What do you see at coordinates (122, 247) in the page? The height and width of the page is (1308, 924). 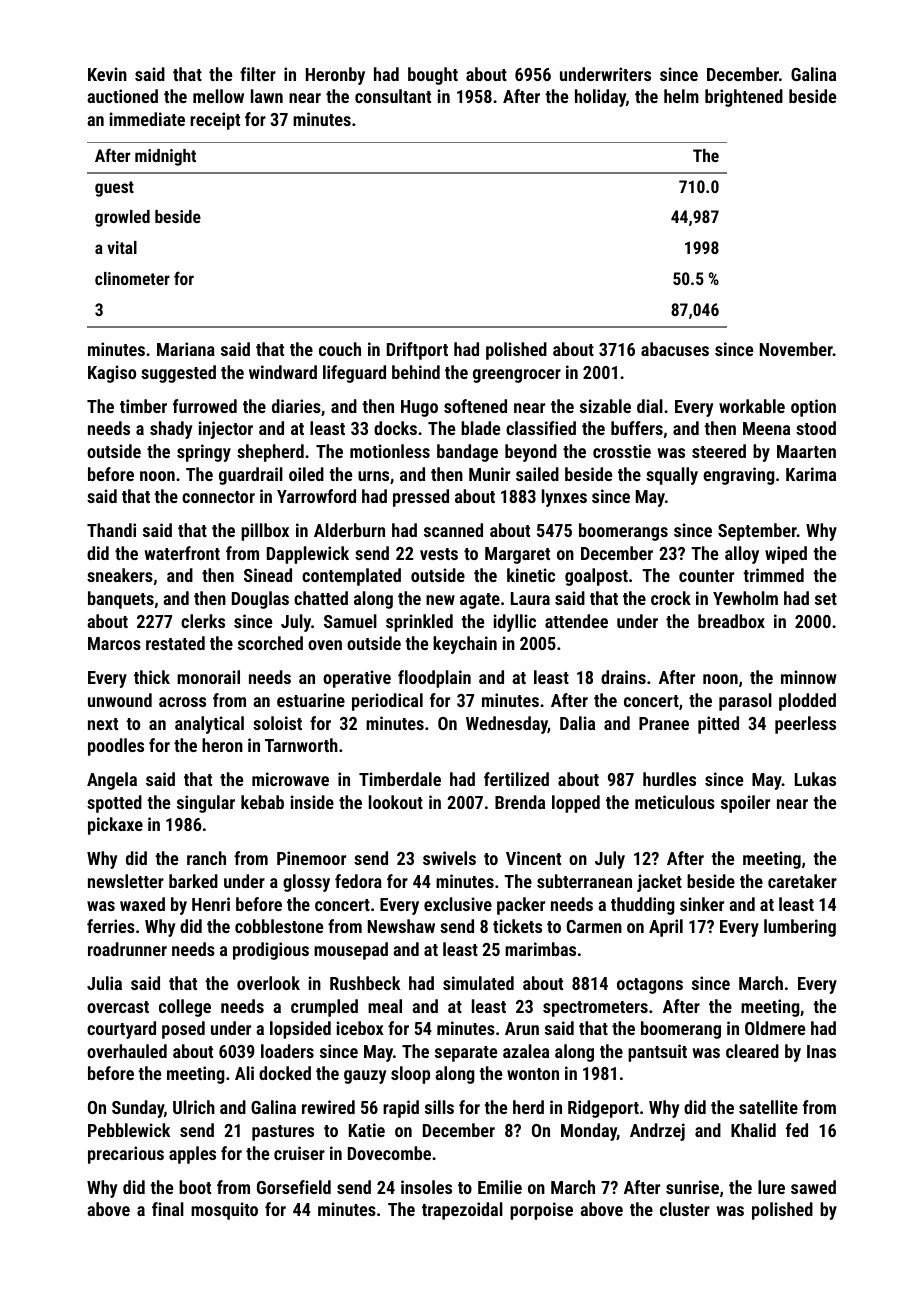 I see `vital` at bounding box center [122, 247].
